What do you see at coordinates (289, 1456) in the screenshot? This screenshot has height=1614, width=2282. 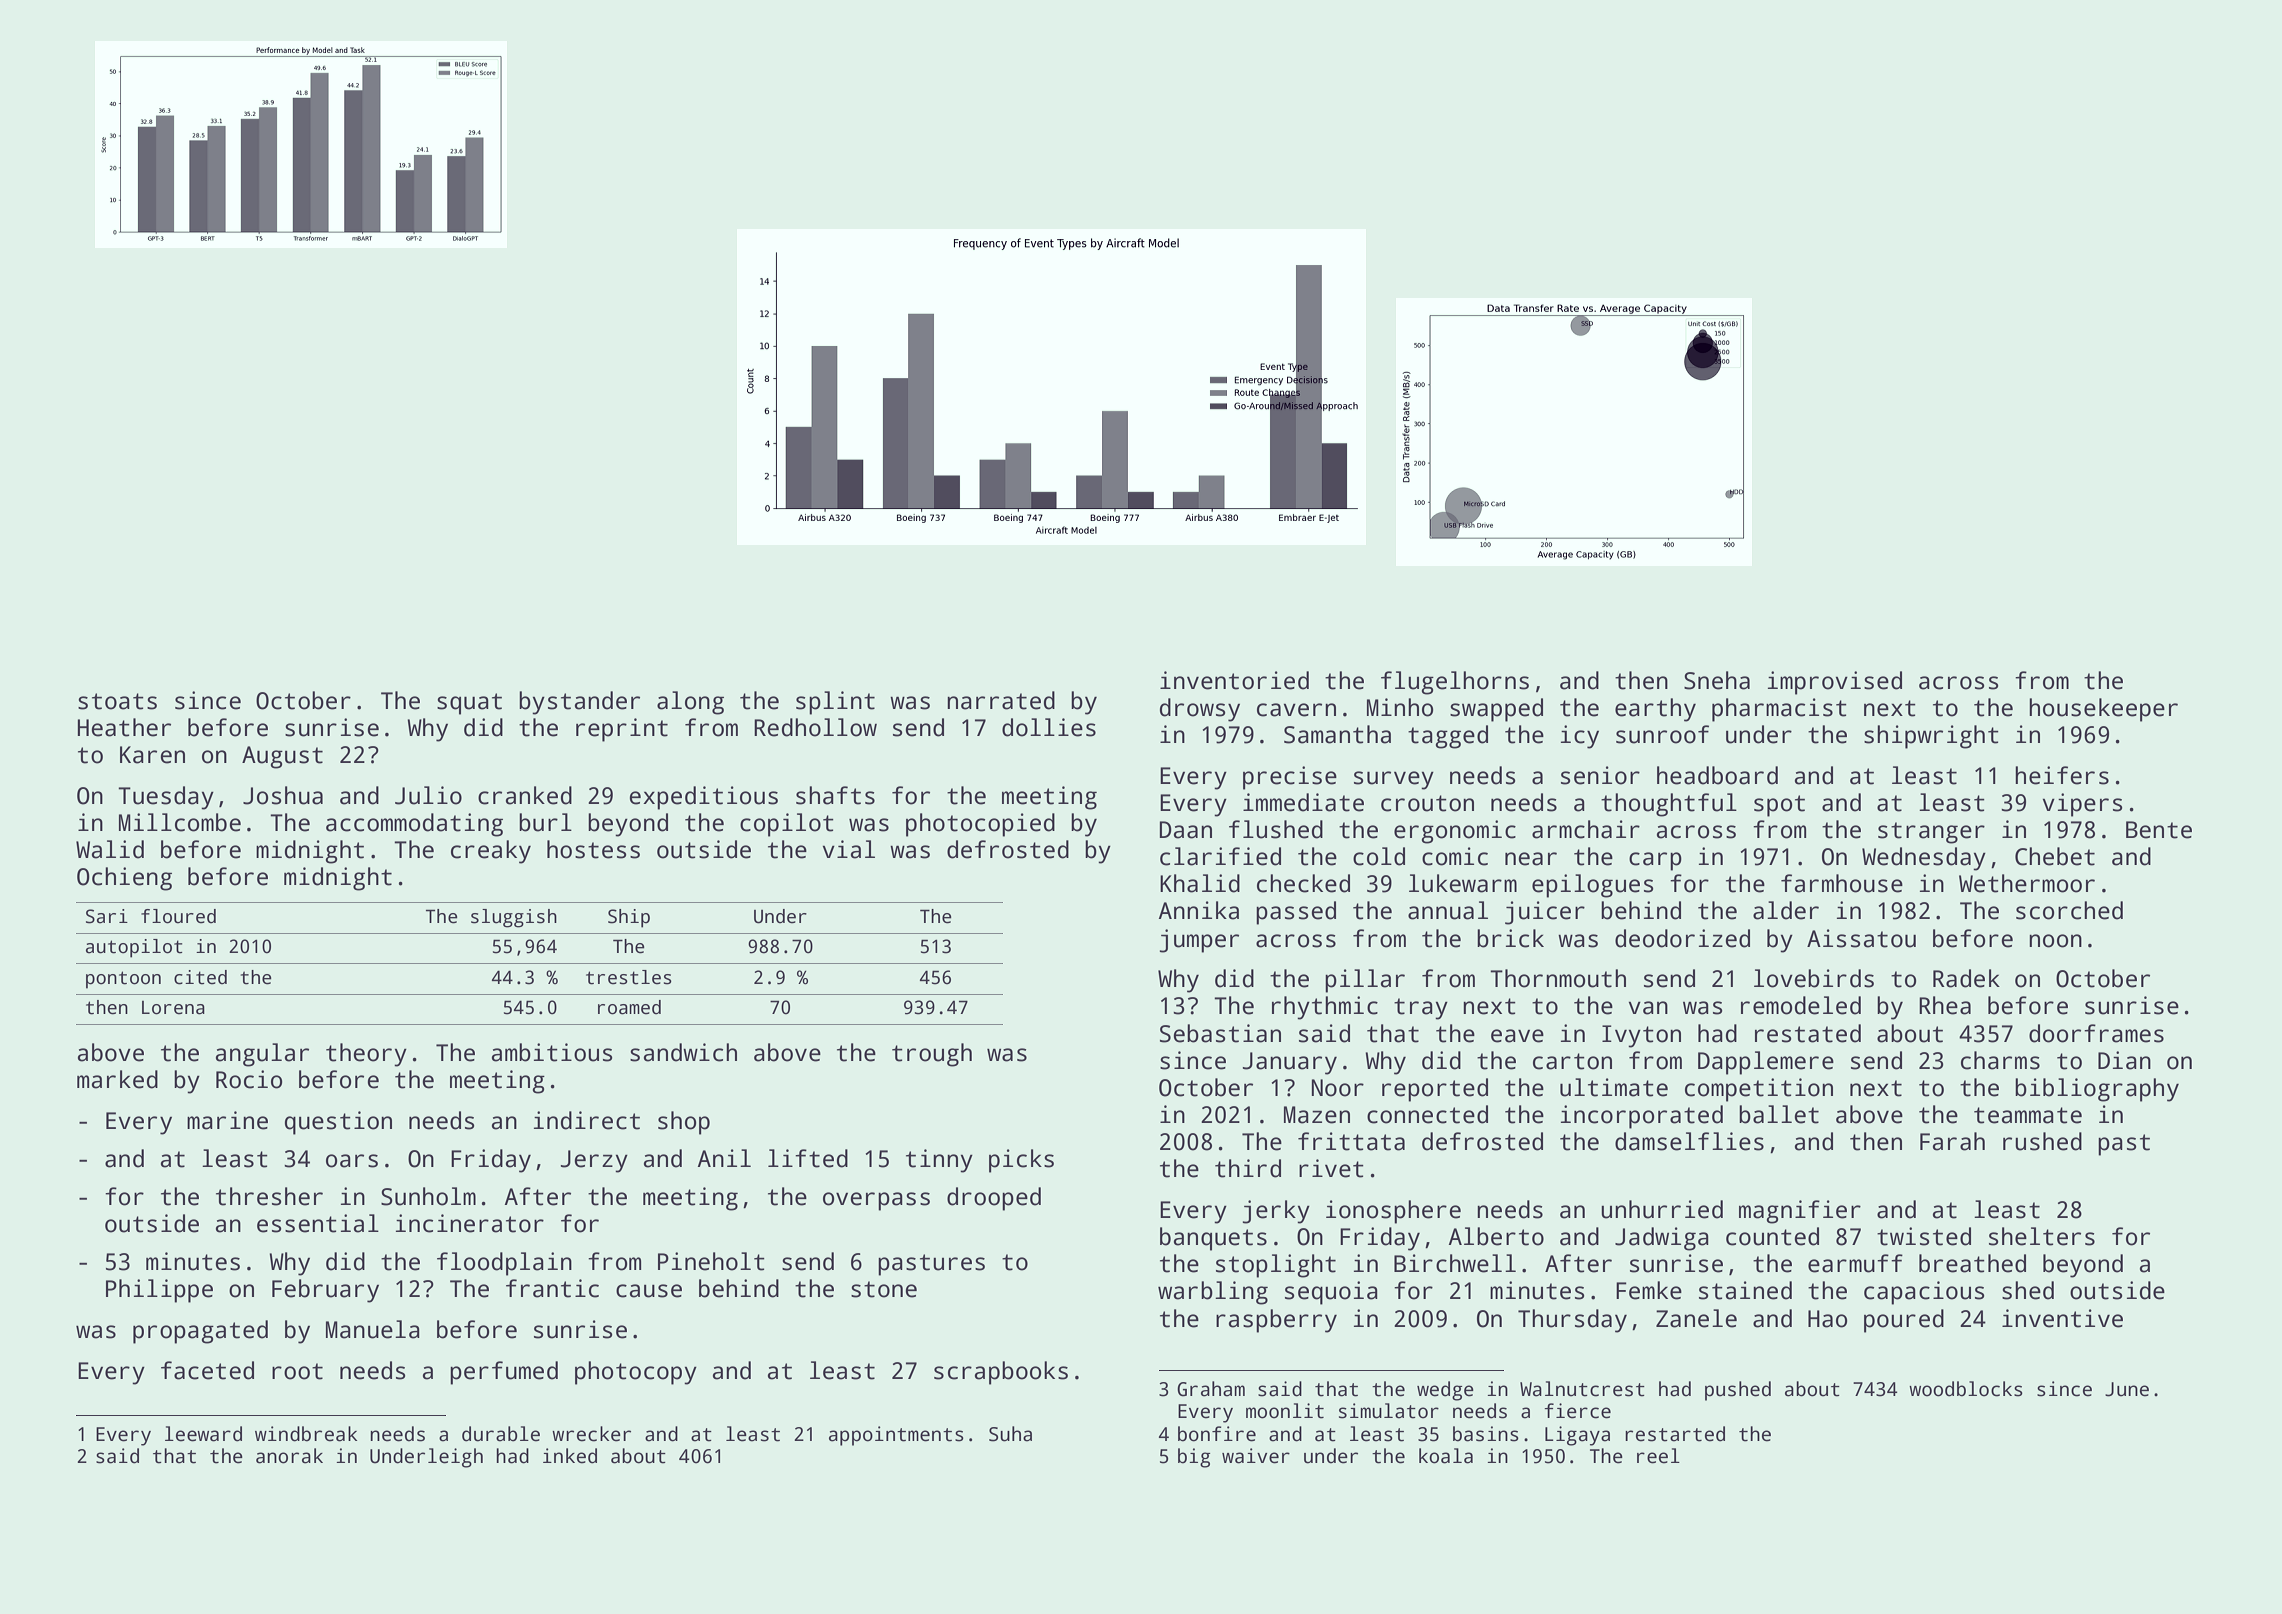 I see `anorak` at bounding box center [289, 1456].
